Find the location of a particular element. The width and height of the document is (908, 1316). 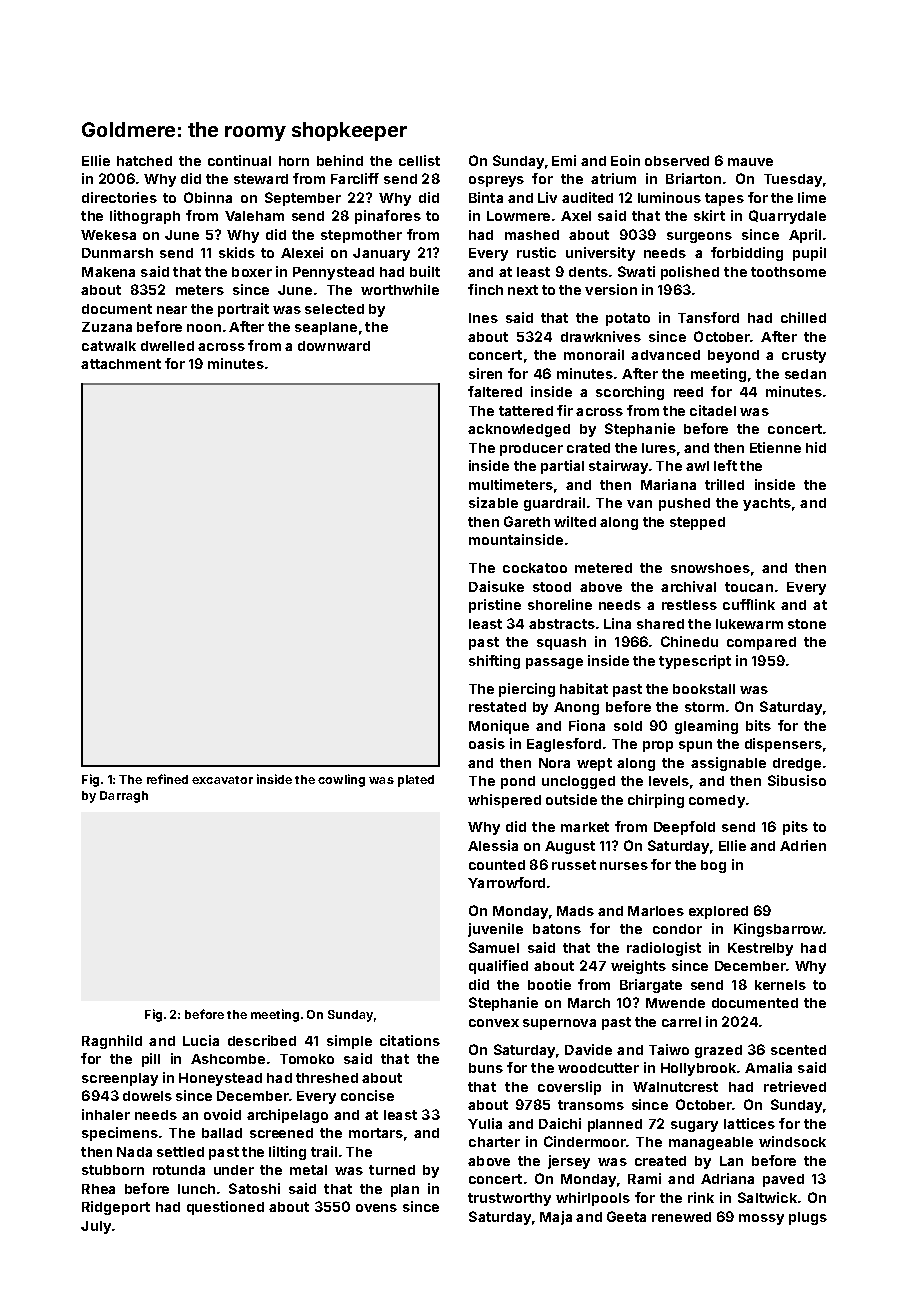

Deepfold is located at coordinates (684, 828).
